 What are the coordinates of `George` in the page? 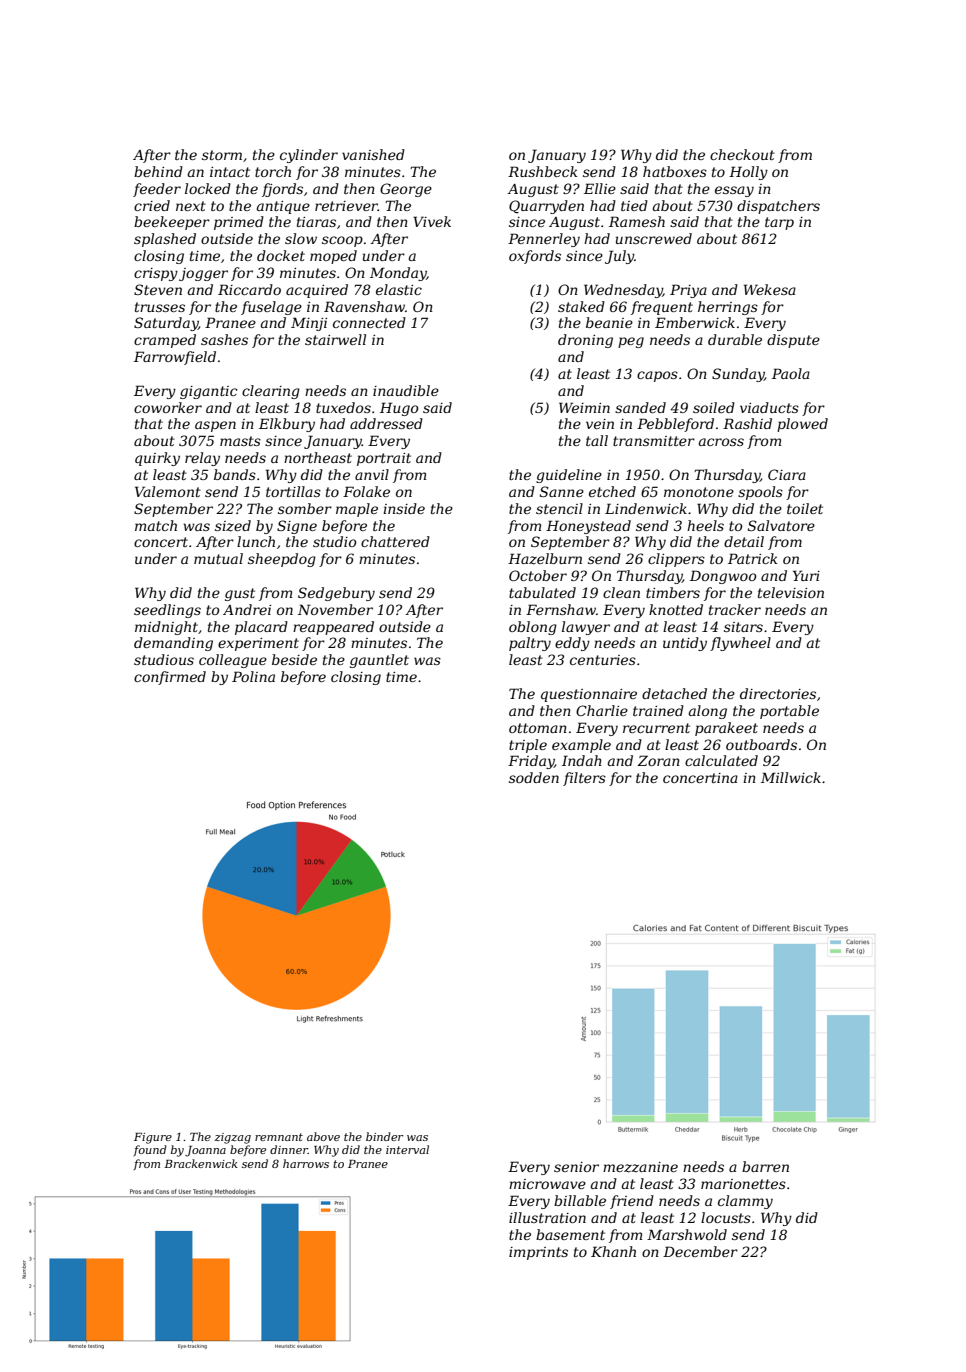 It's located at (406, 190).
